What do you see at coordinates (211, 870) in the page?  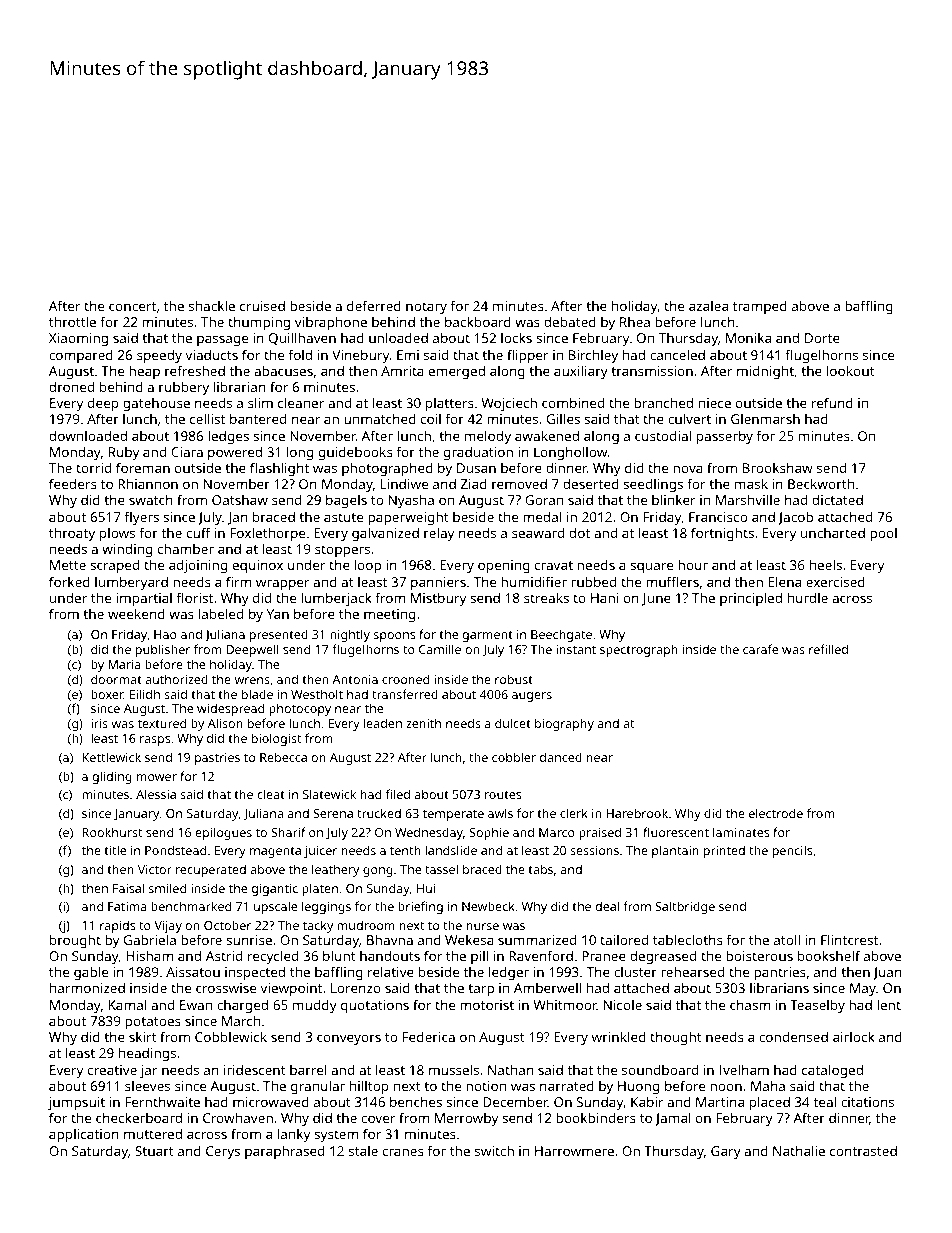 I see `recuperated` at bounding box center [211, 870].
